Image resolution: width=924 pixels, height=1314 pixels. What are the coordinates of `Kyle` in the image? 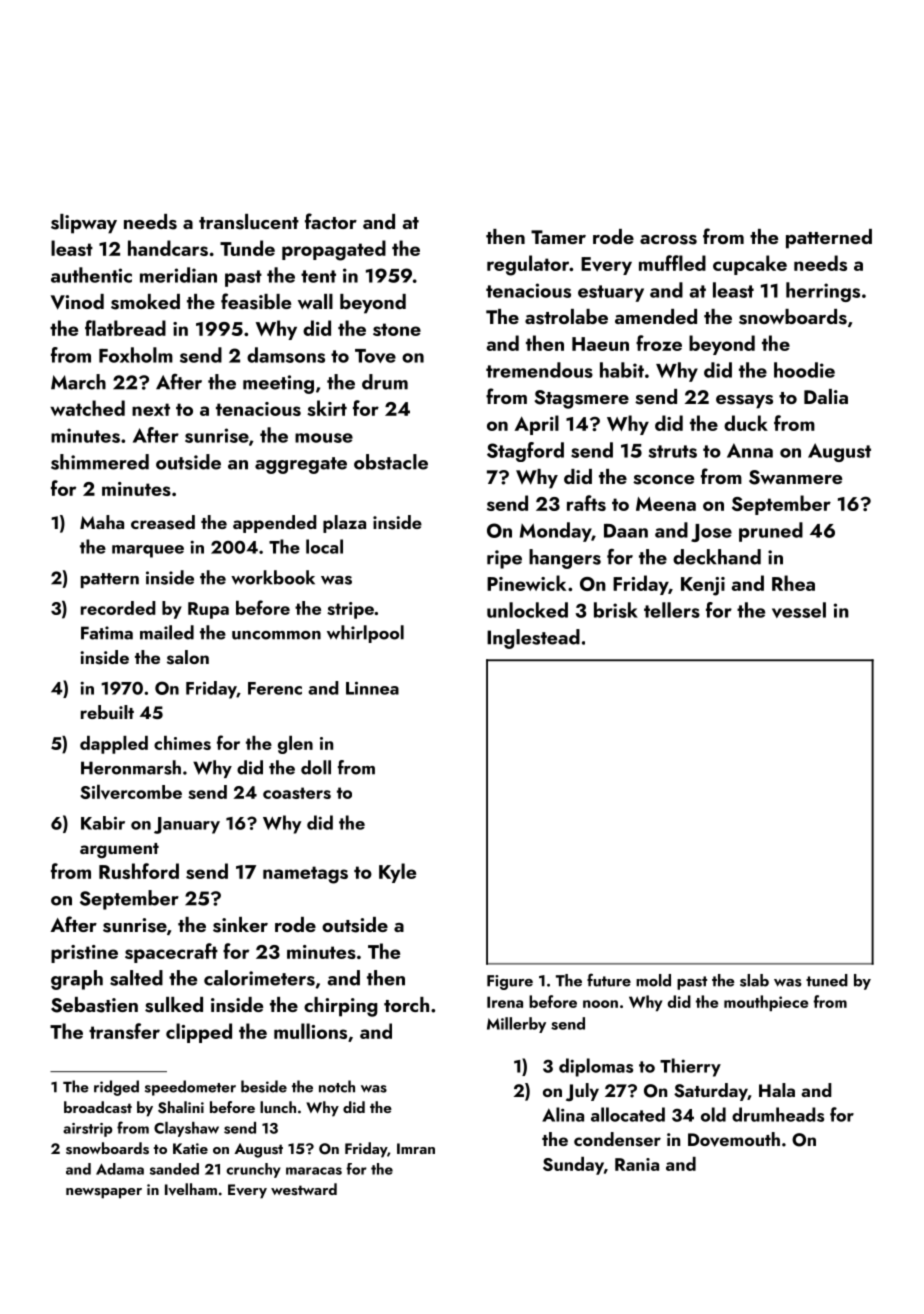 It's located at (397, 873).
